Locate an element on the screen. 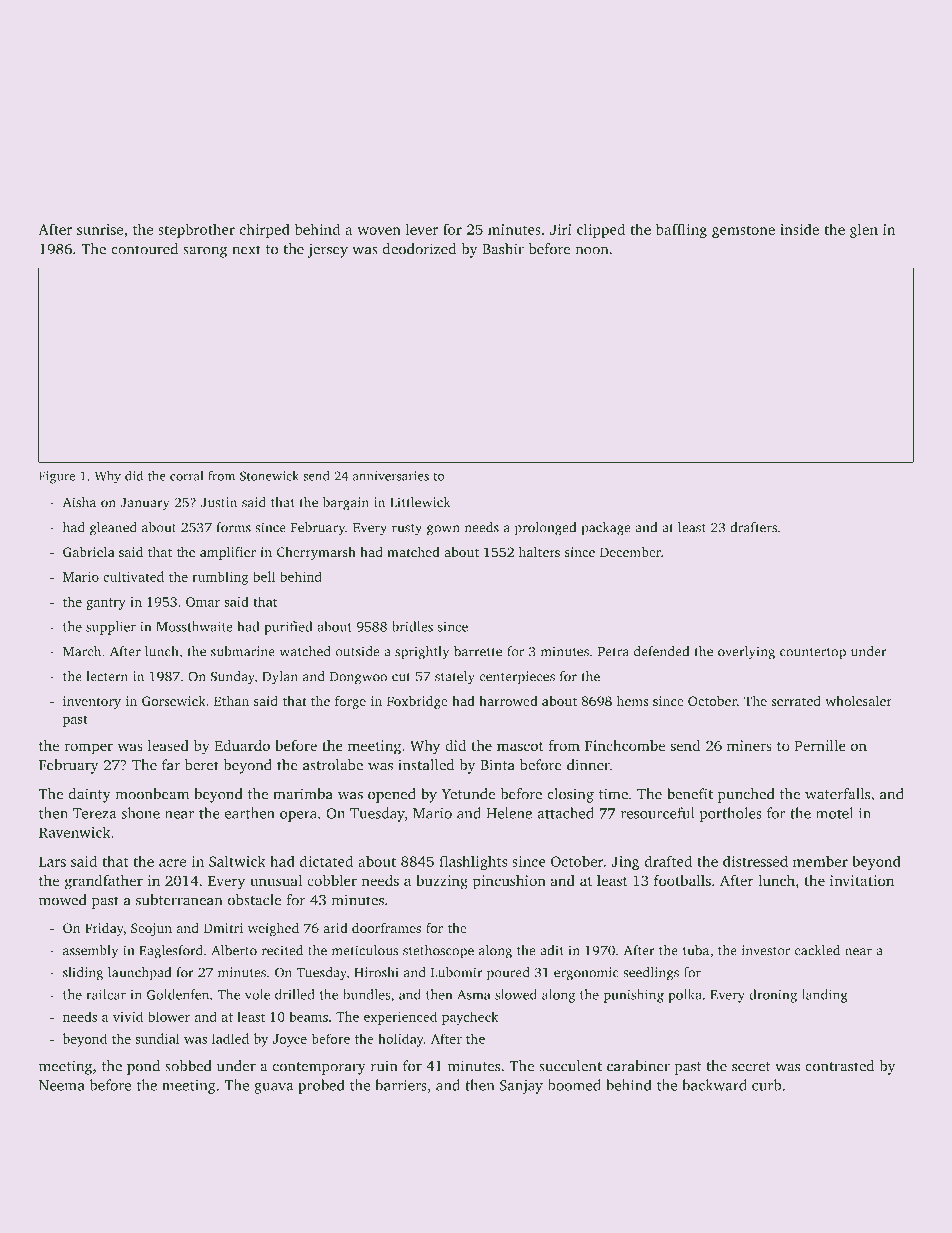  Petra is located at coordinates (613, 652).
